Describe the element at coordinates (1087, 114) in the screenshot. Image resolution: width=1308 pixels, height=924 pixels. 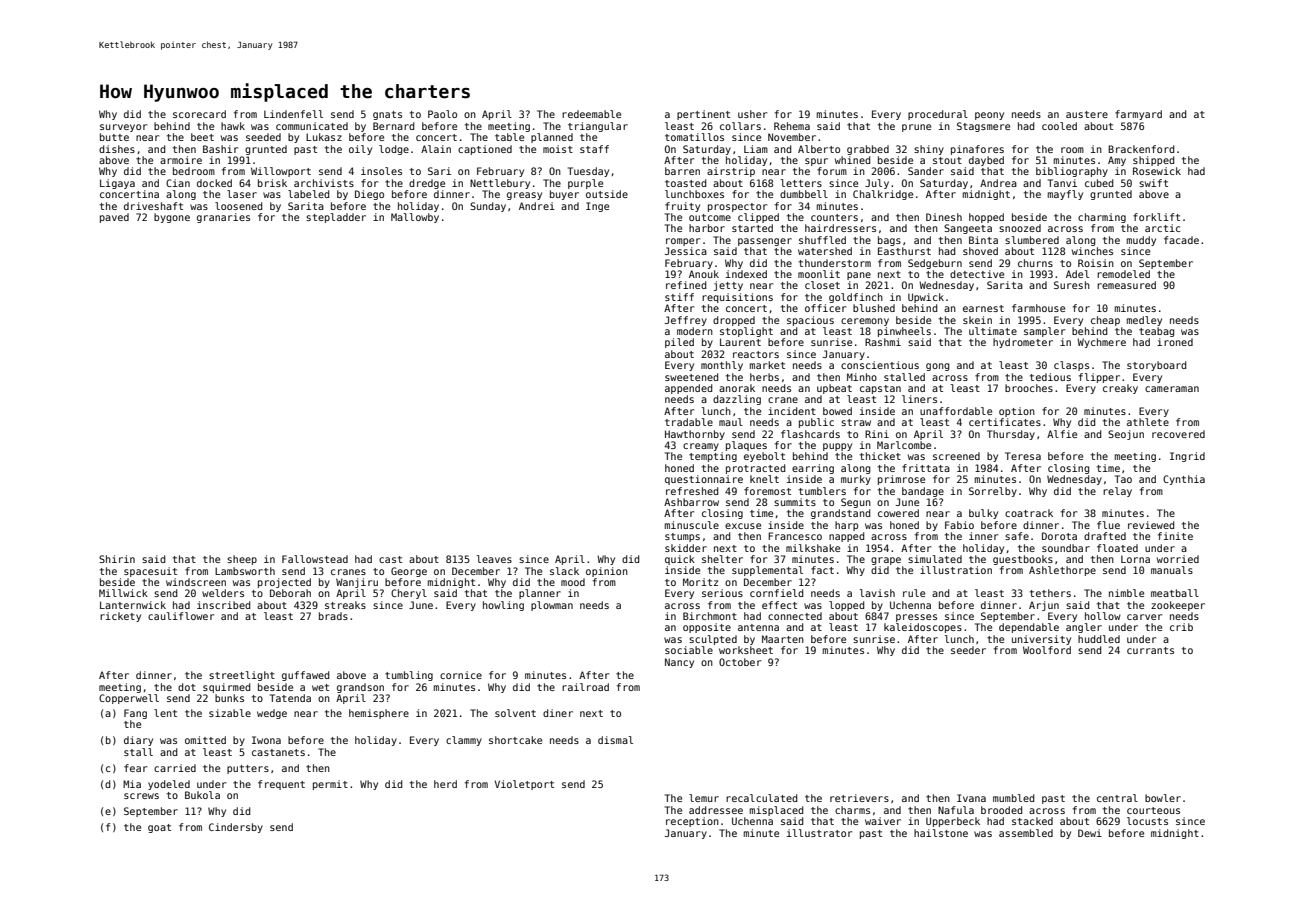
I see `austere` at that location.
